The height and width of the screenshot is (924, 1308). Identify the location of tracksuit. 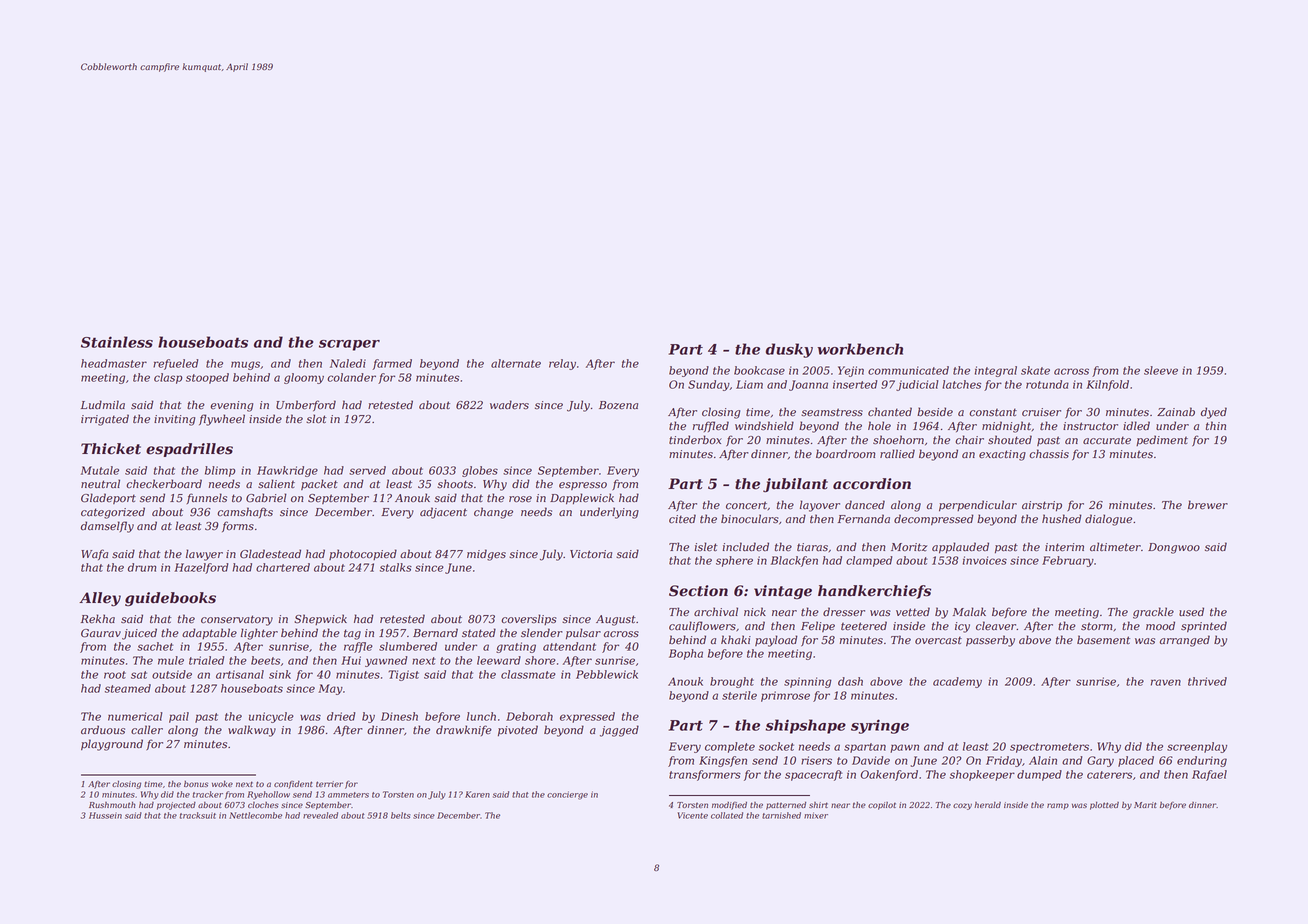
(197, 815).
